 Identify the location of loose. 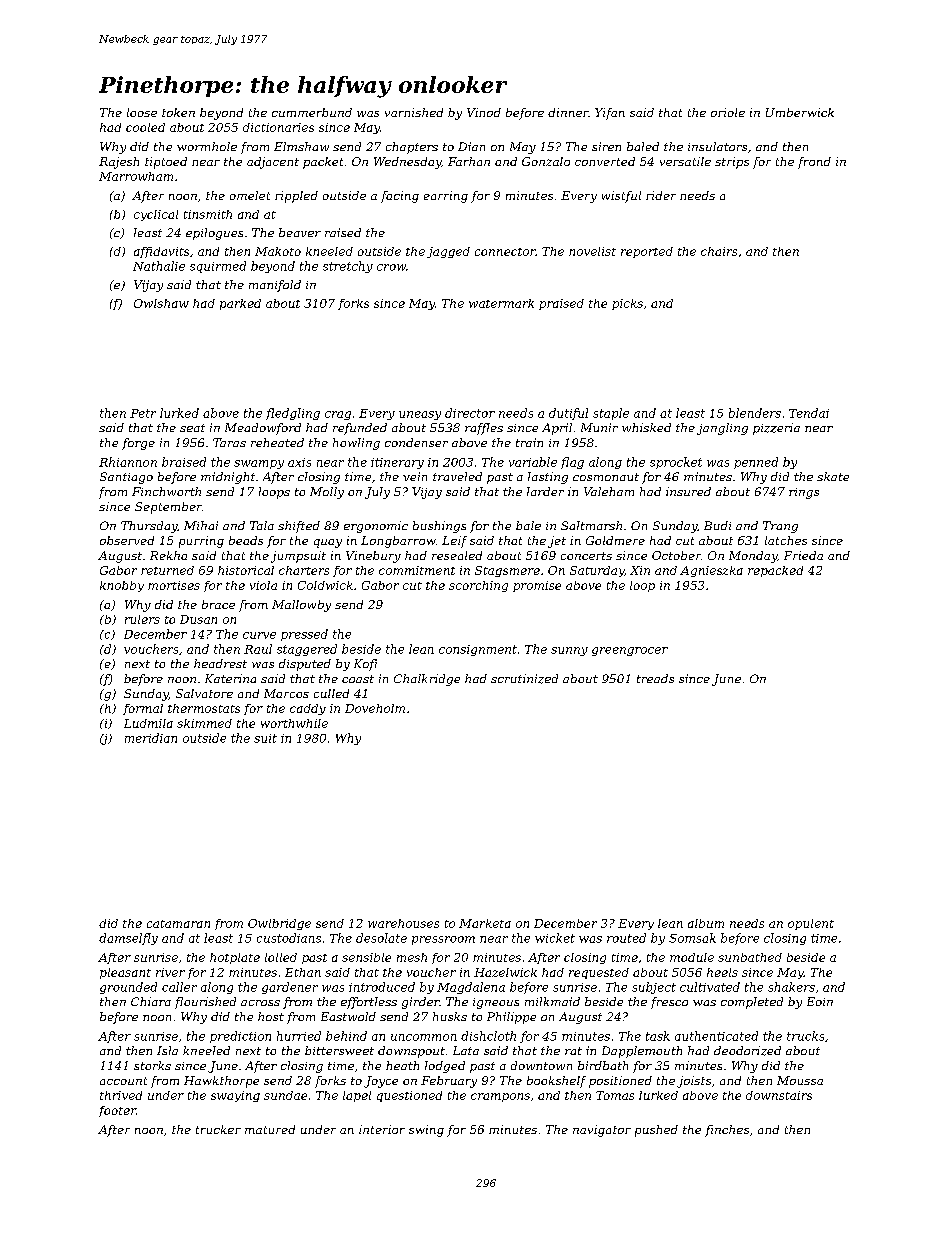
(142, 112).
